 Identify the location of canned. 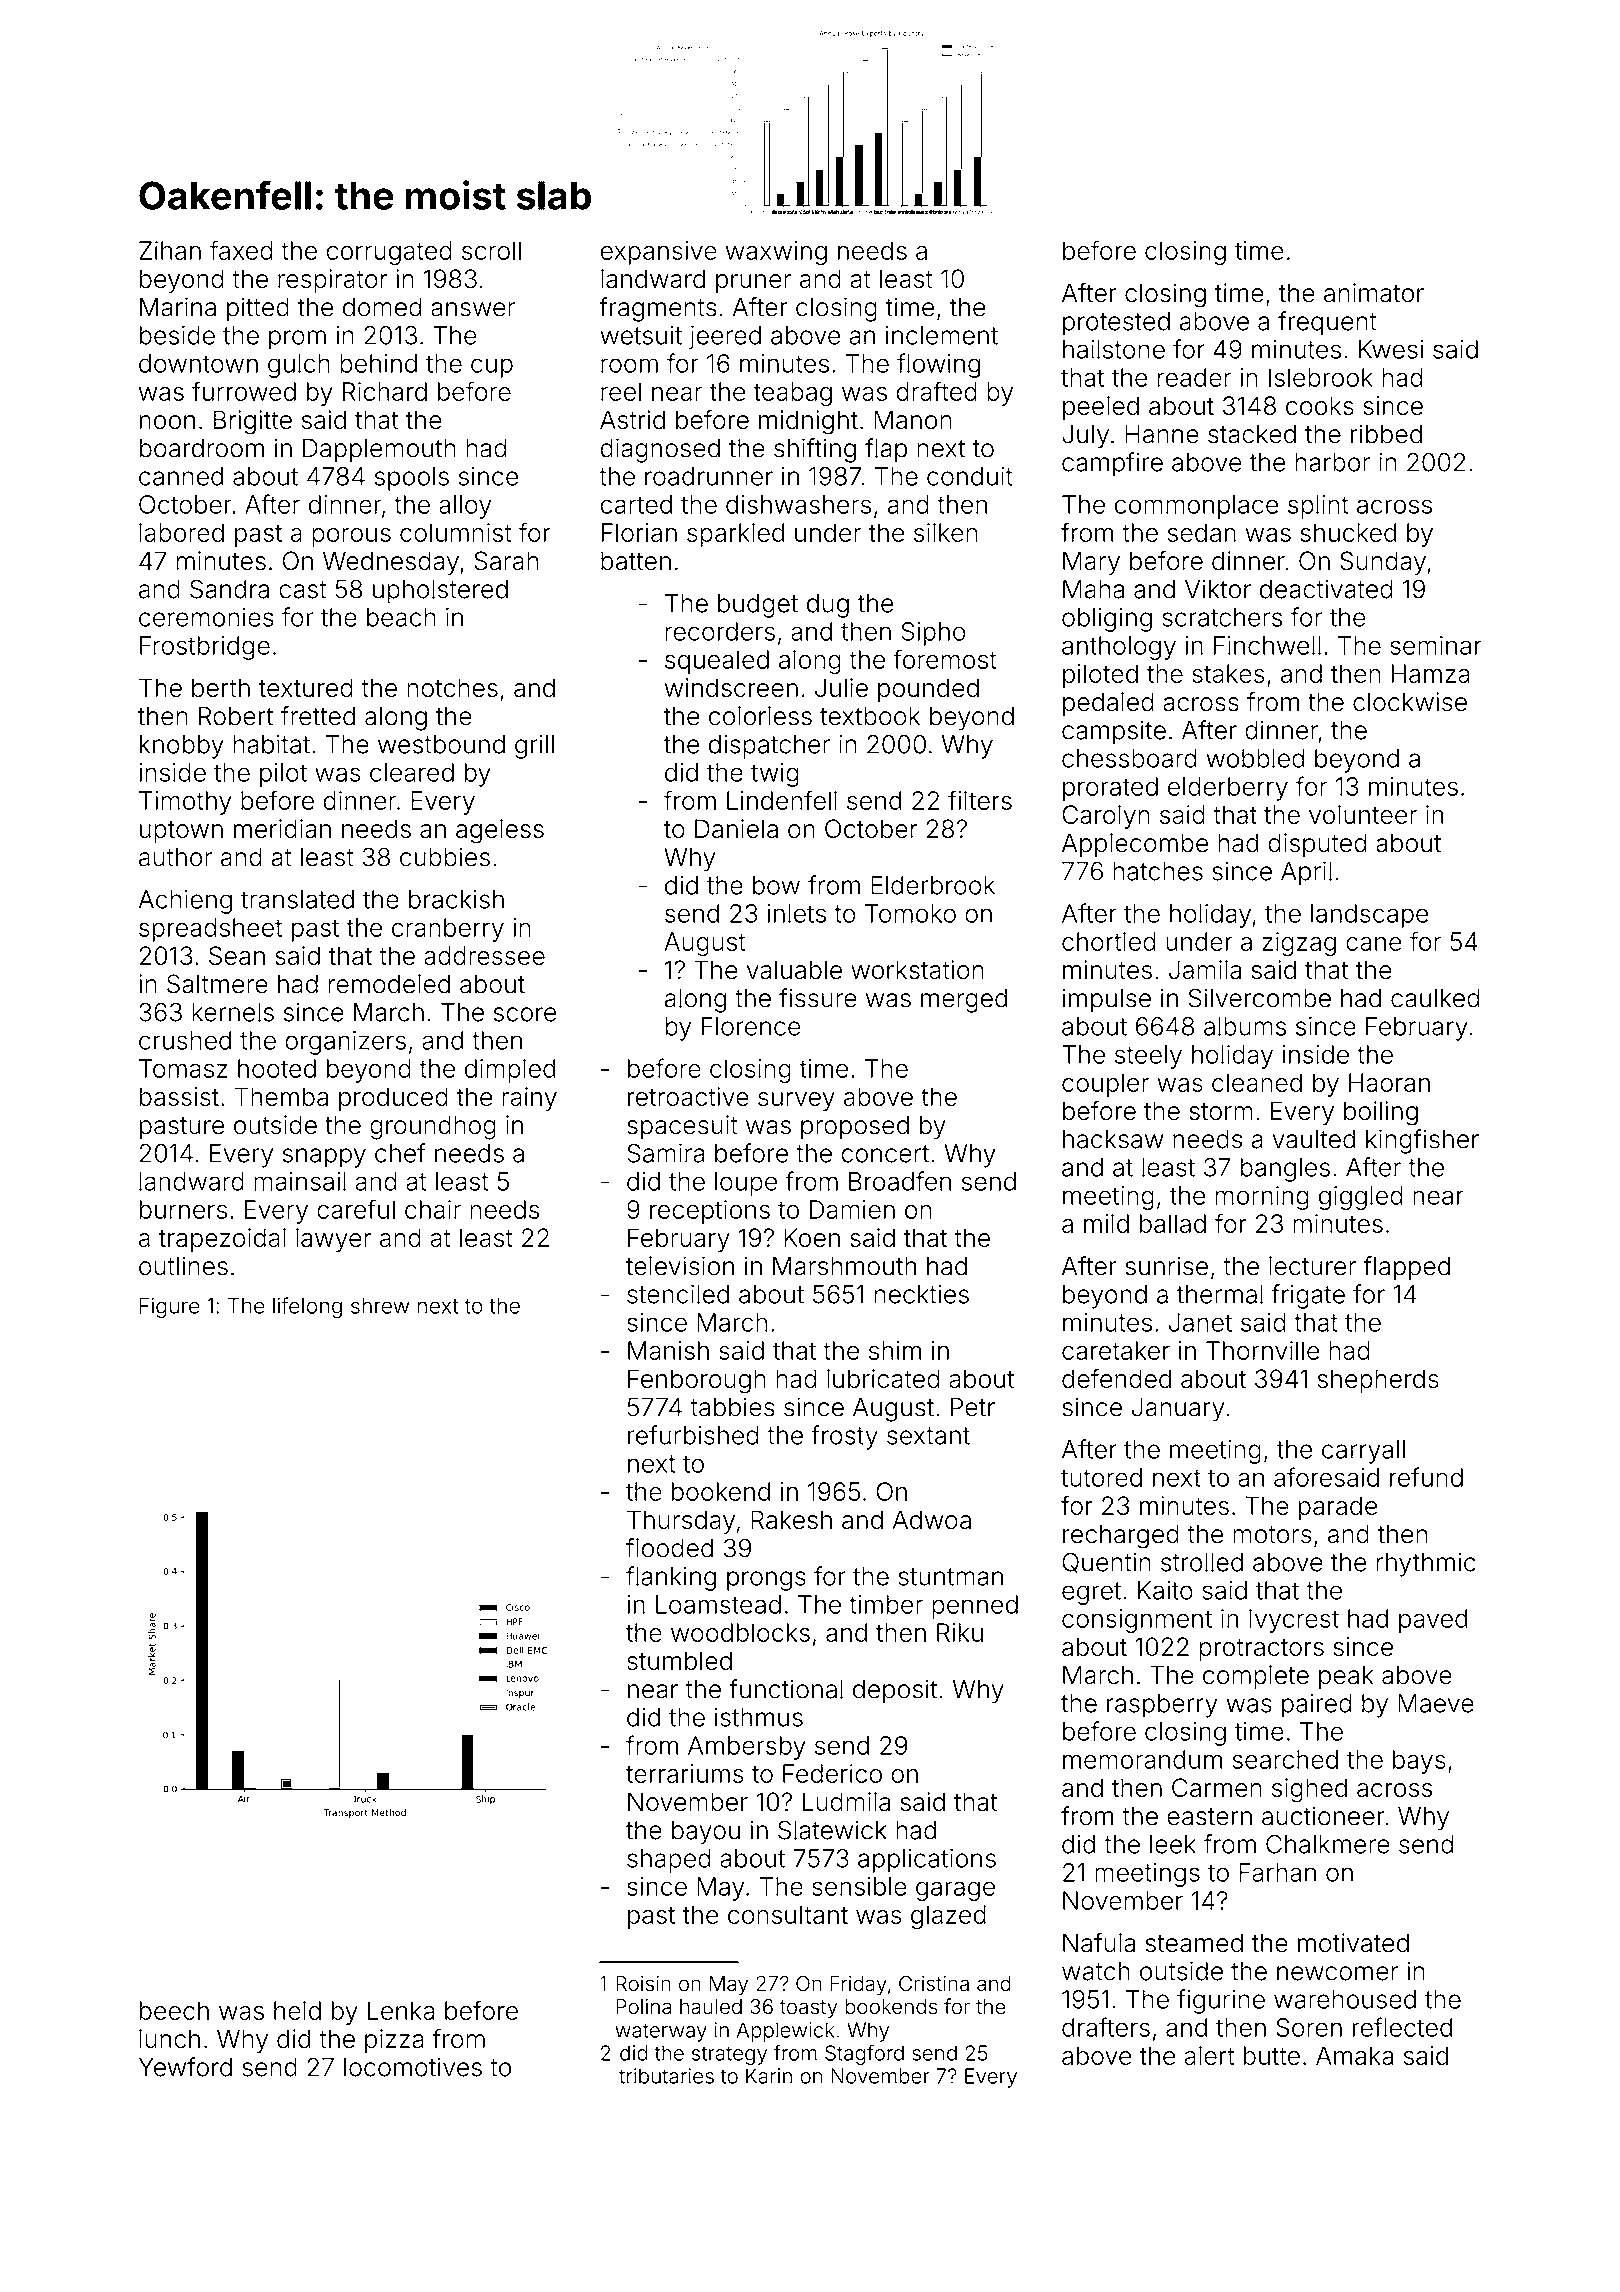
(181, 476).
